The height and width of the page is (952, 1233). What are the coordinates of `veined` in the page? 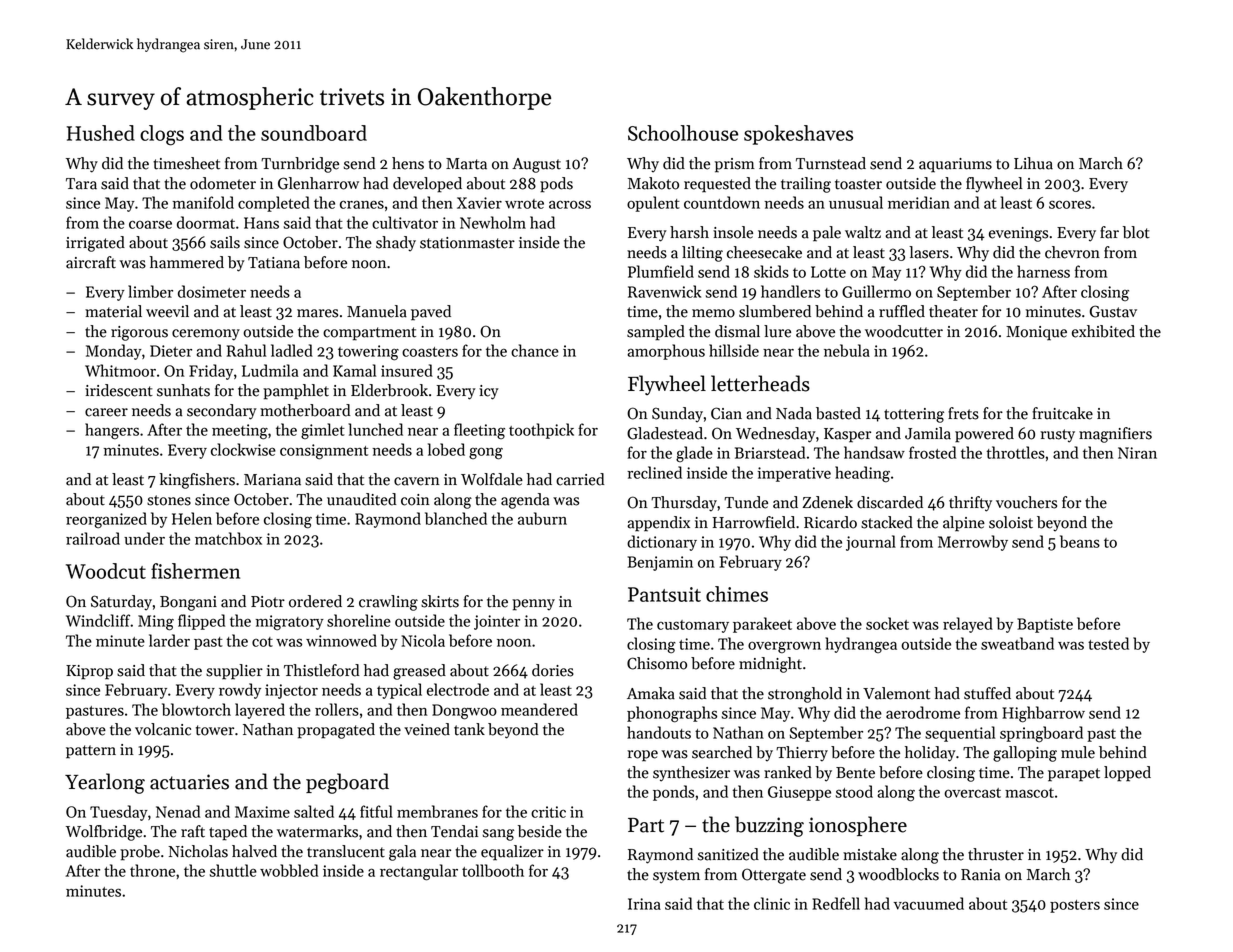 It's located at (427, 729).
